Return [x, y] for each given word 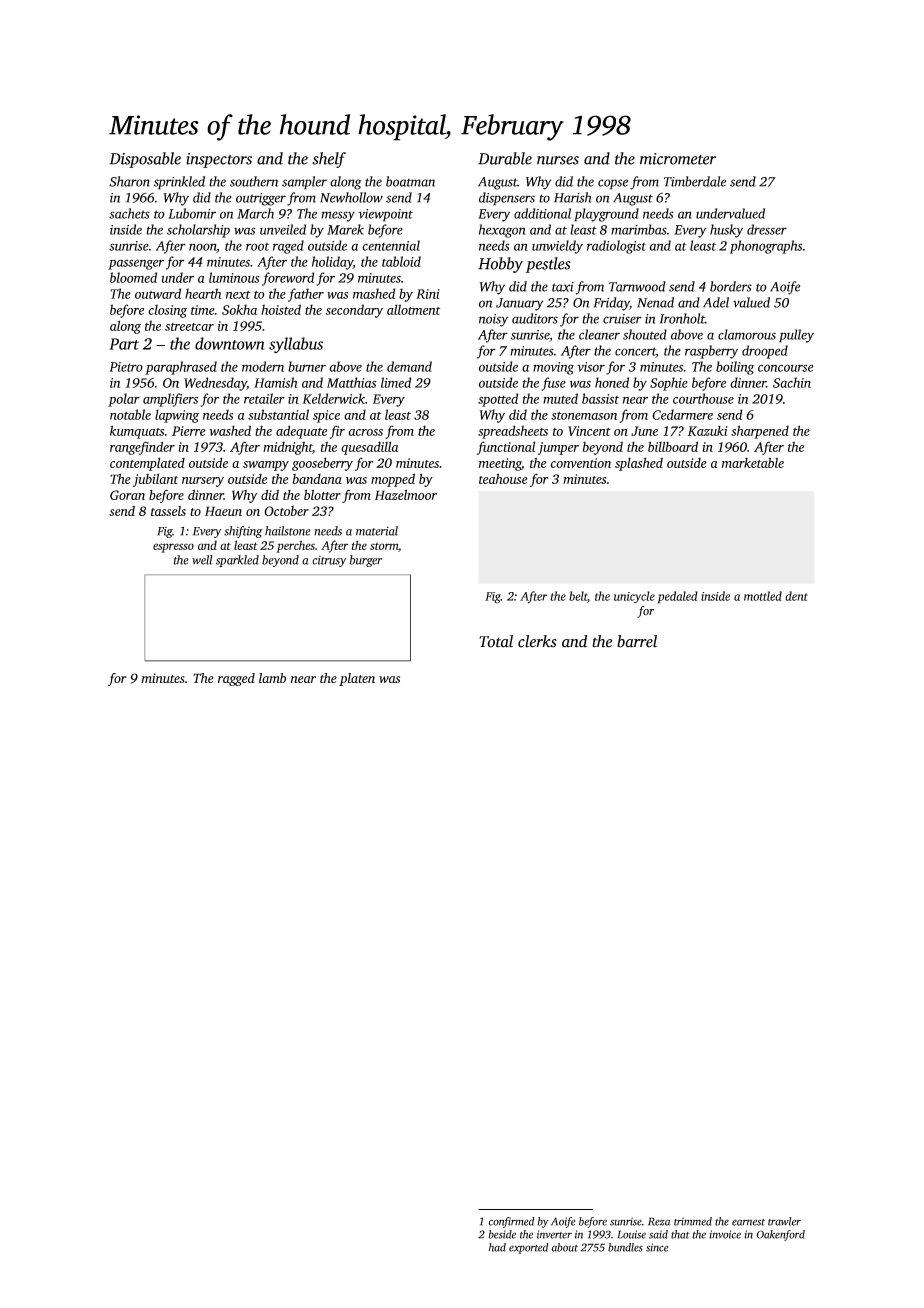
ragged [236, 679]
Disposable [145, 160]
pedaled [678, 597]
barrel [637, 641]
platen [357, 679]
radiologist [616, 247]
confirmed [512, 1222]
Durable [505, 158]
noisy [493, 320]
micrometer [678, 159]
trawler [784, 1221]
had [497, 1247]
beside [502, 1234]
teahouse [503, 478]
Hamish [275, 382]
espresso [173, 548]
